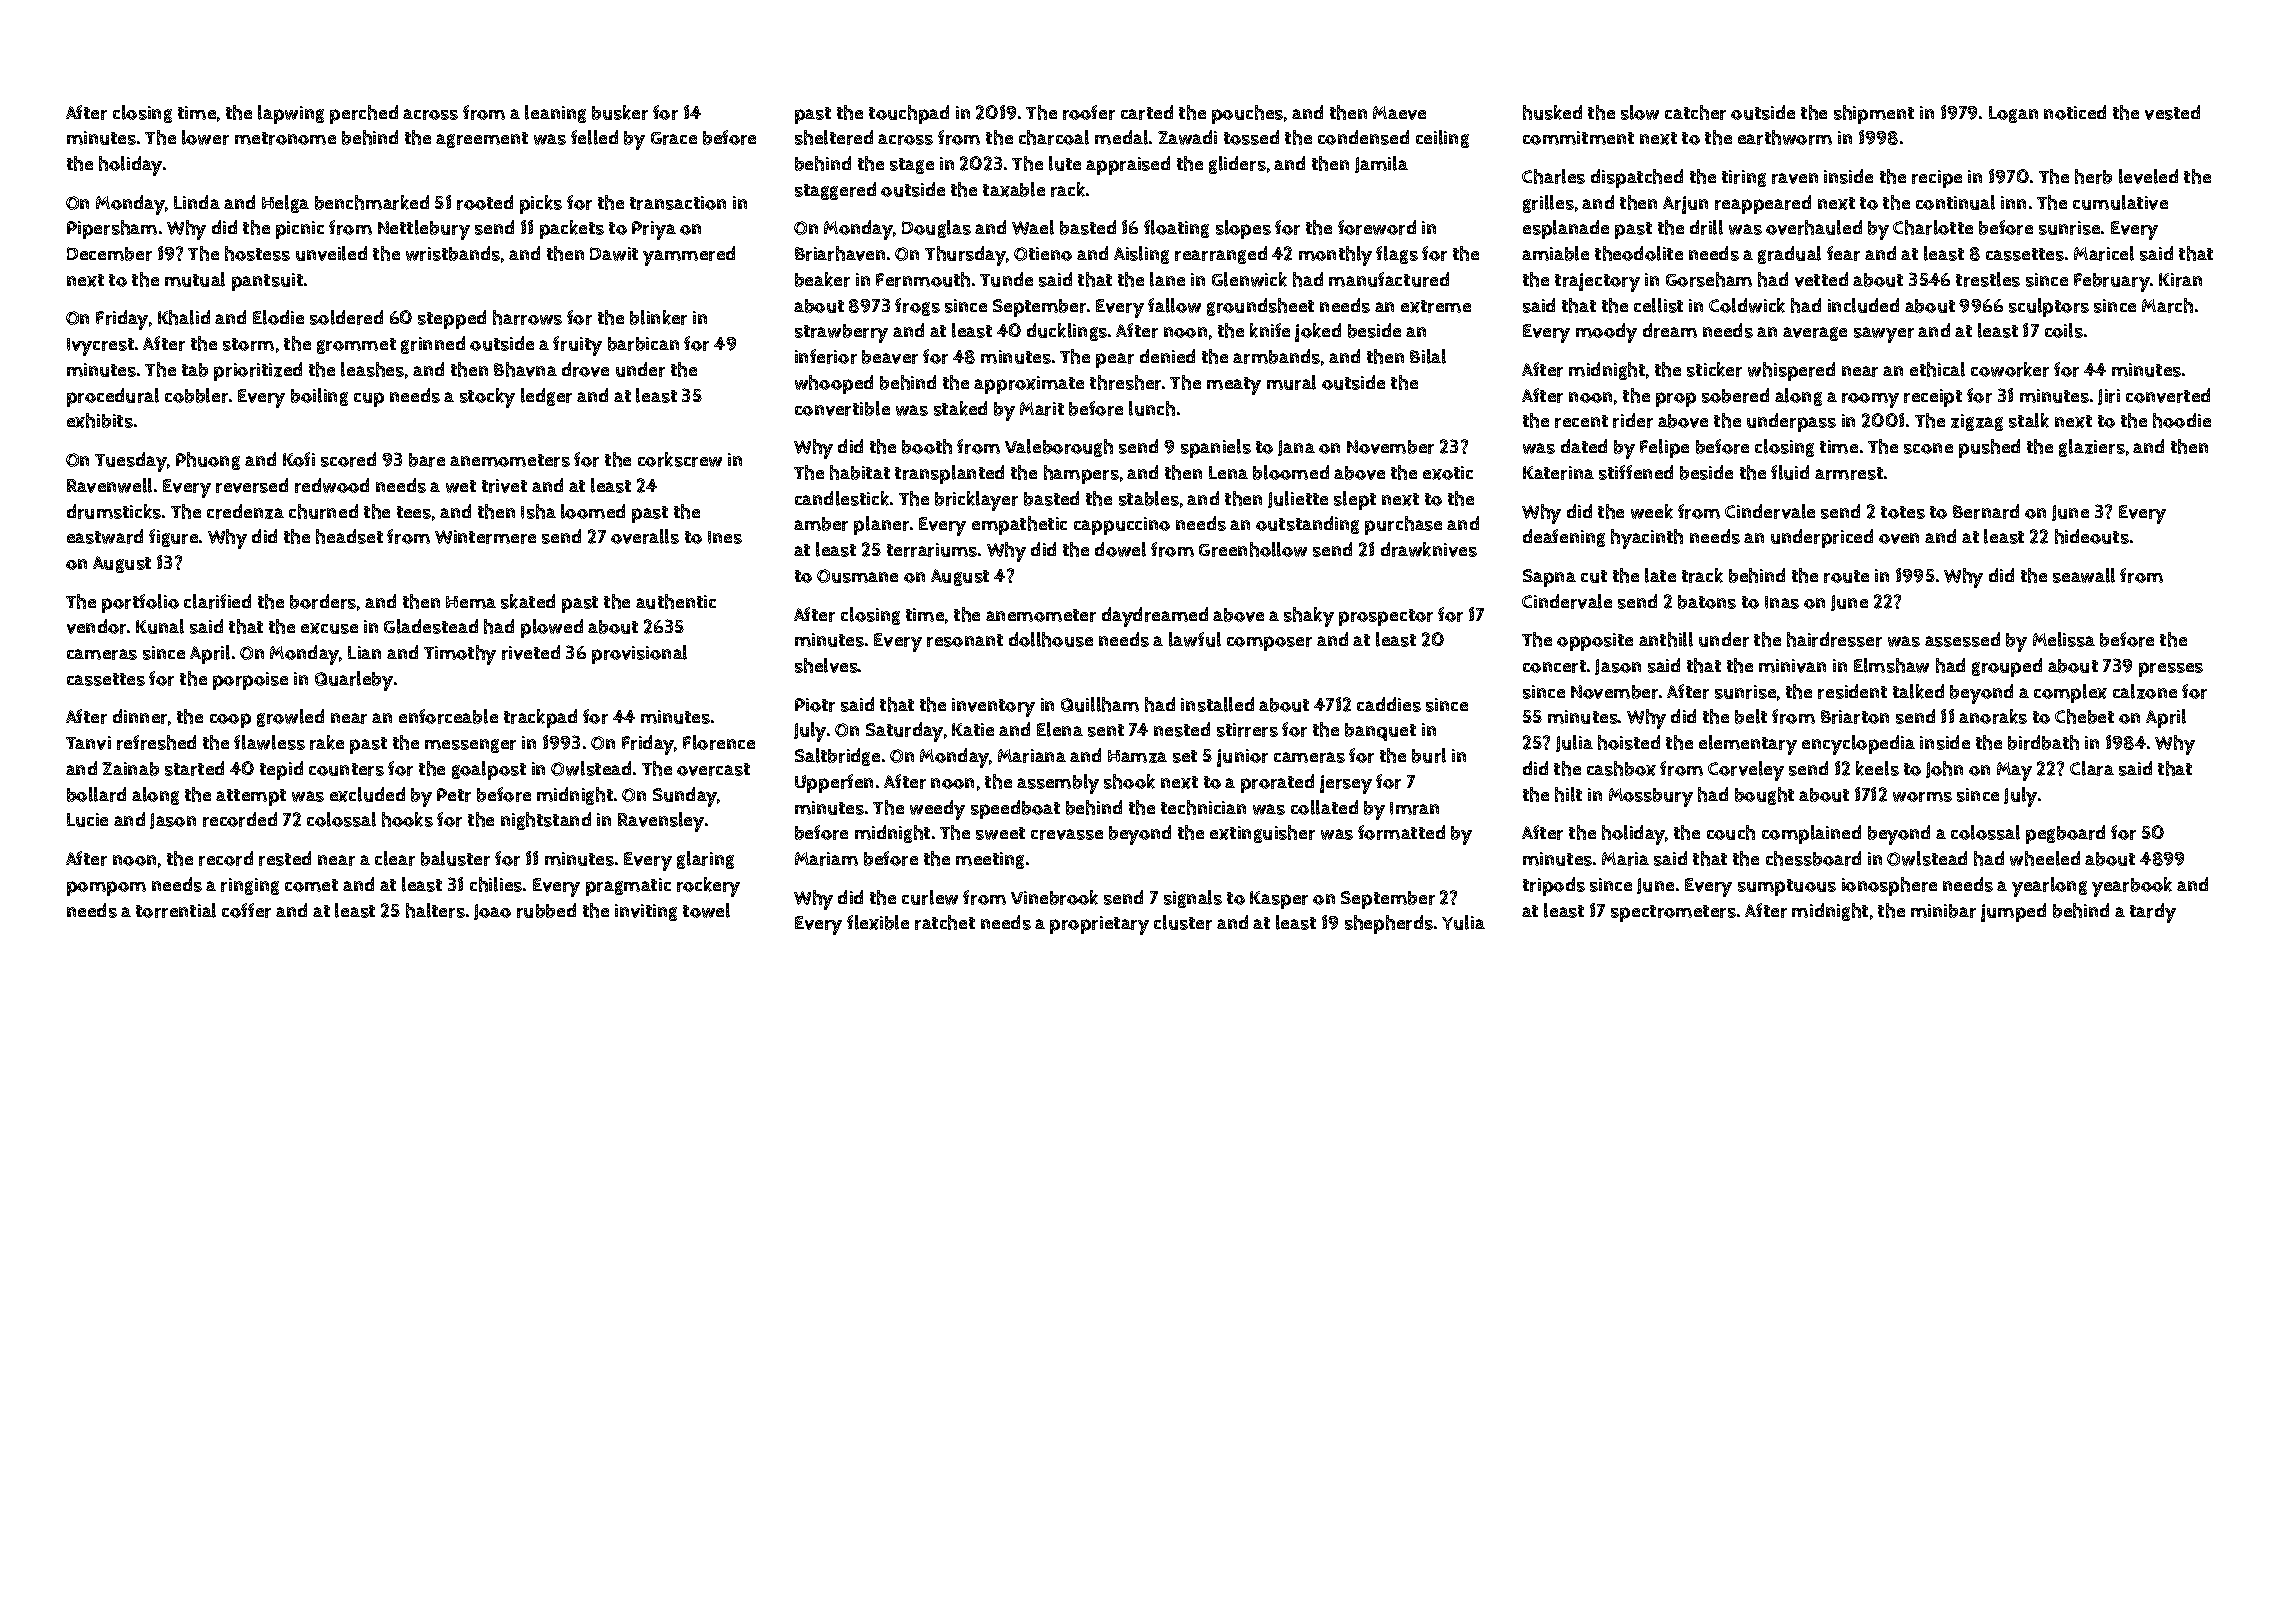  What do you see at coordinates (2182, 420) in the screenshot?
I see `hoodie` at bounding box center [2182, 420].
